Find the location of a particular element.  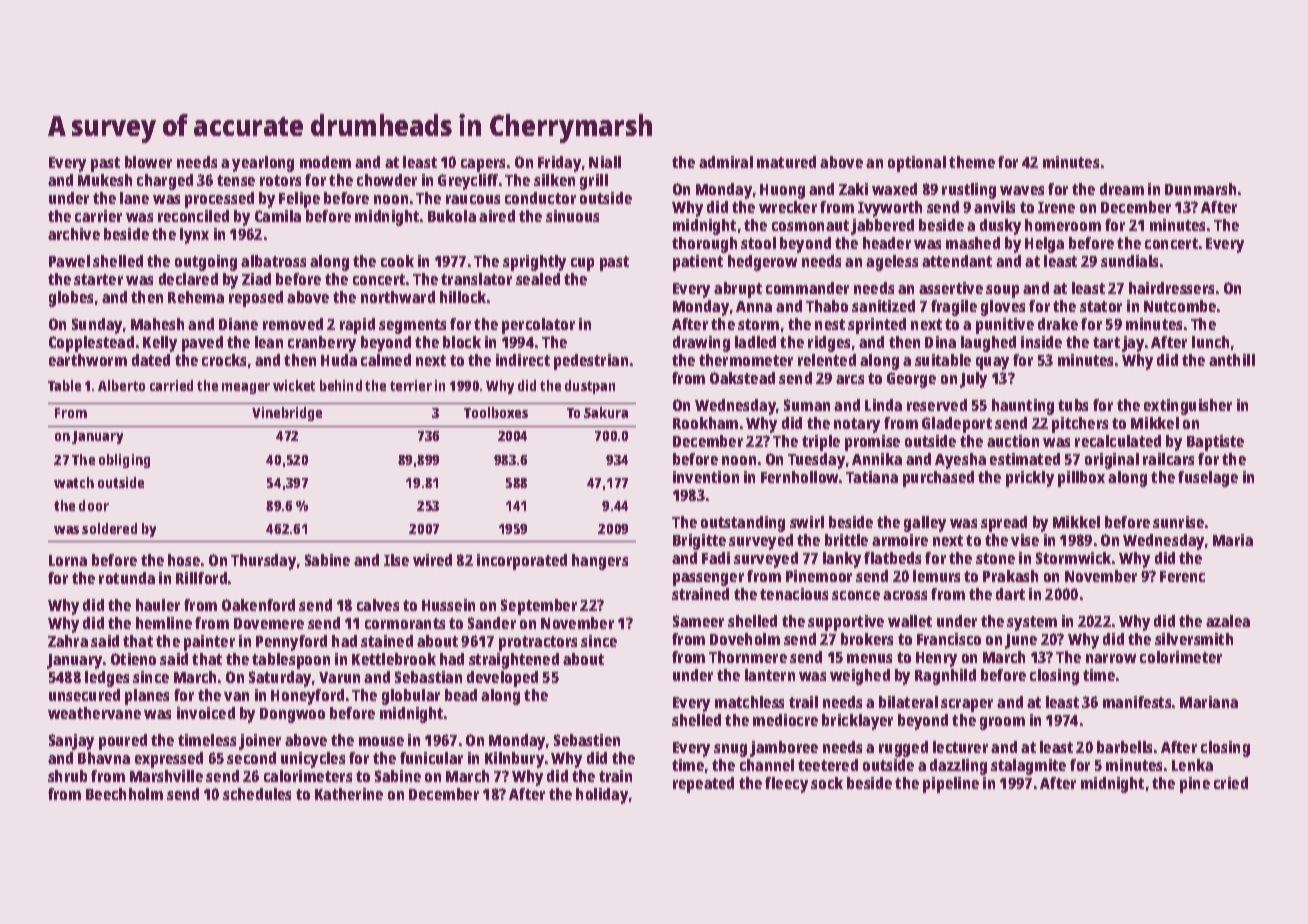

carrier is located at coordinates (98, 216).
